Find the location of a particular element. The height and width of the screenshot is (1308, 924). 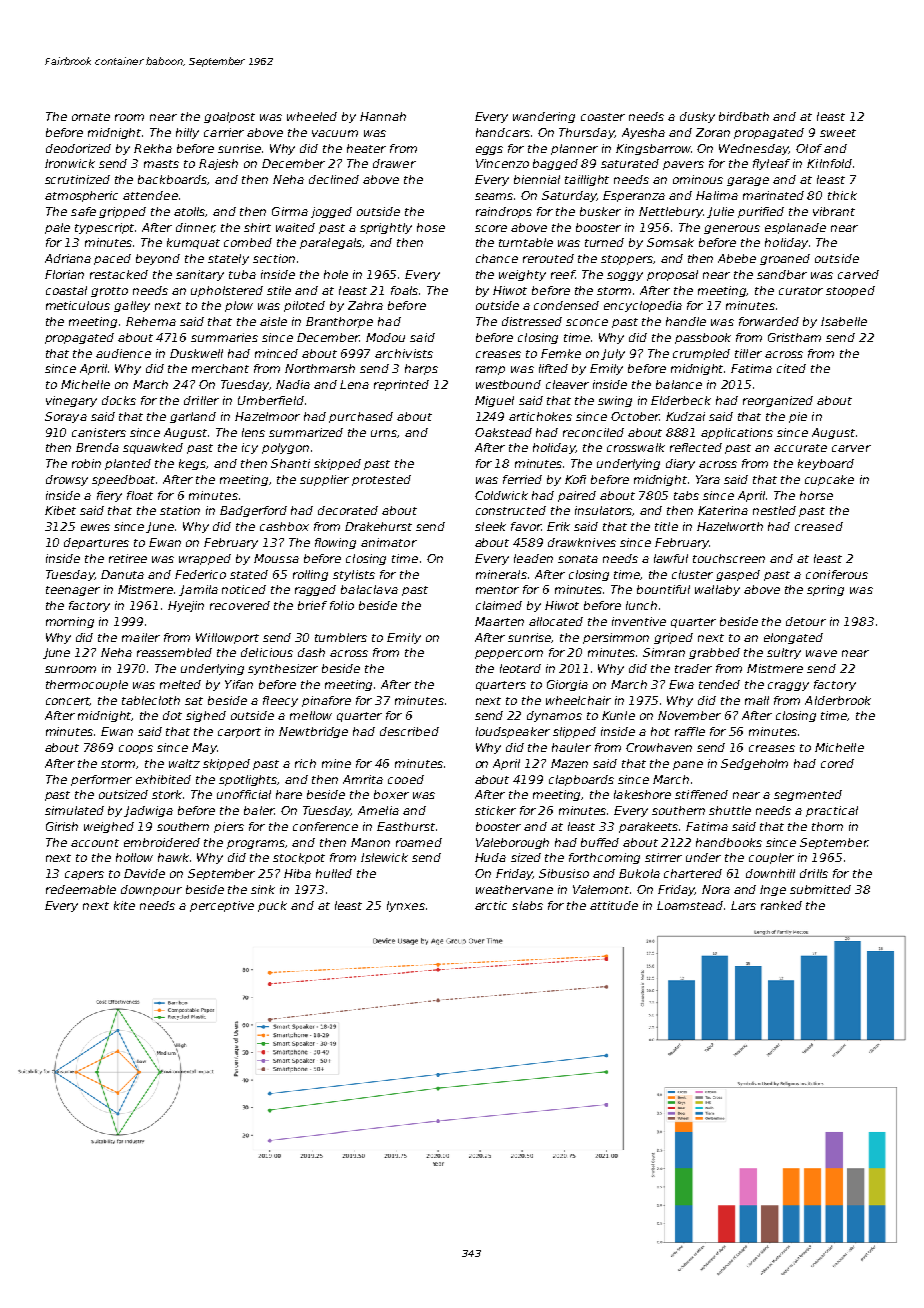

waltz is located at coordinates (184, 763).
